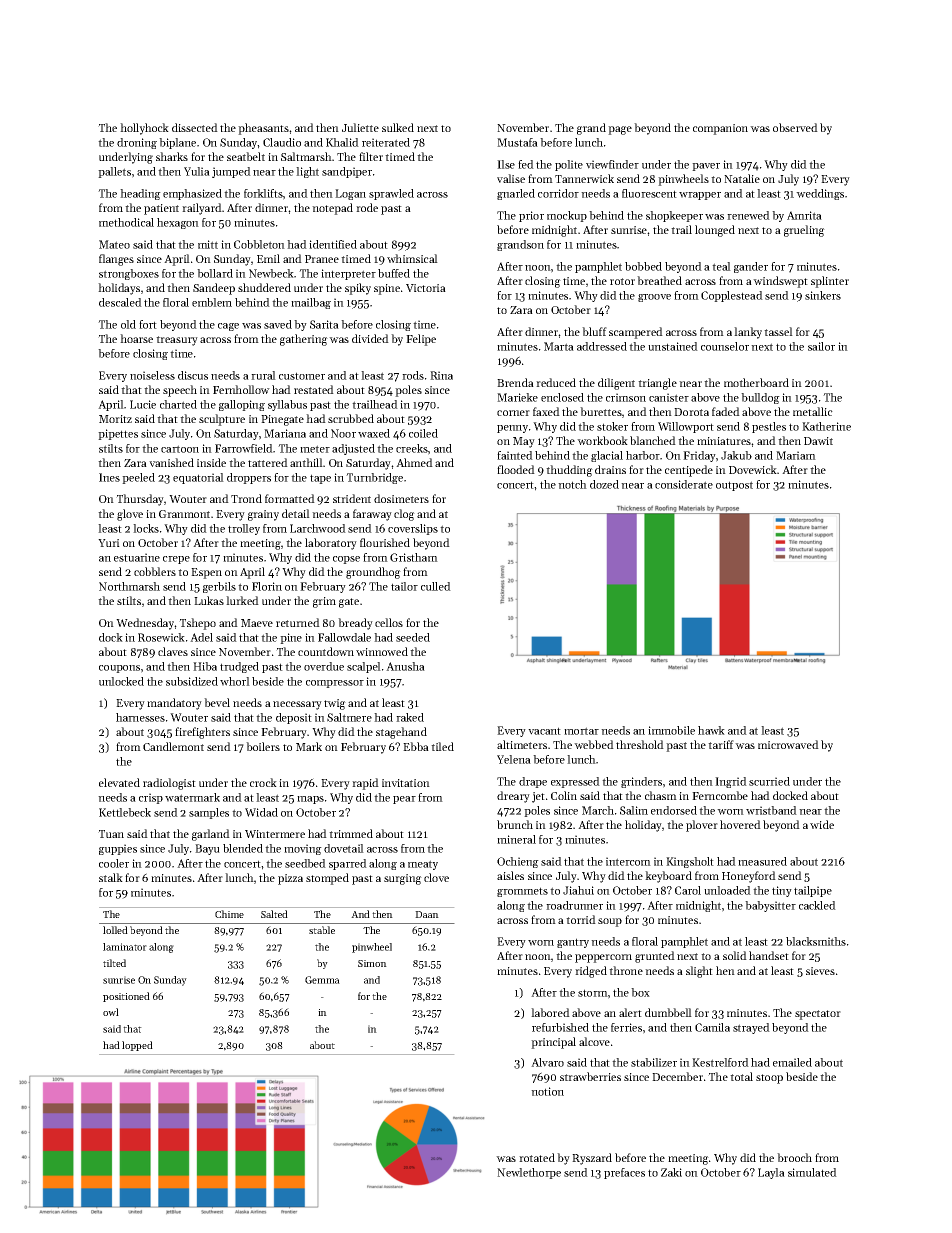 This screenshot has height=1233, width=952. Describe the element at coordinates (720, 129) in the screenshot. I see `companion` at that location.
